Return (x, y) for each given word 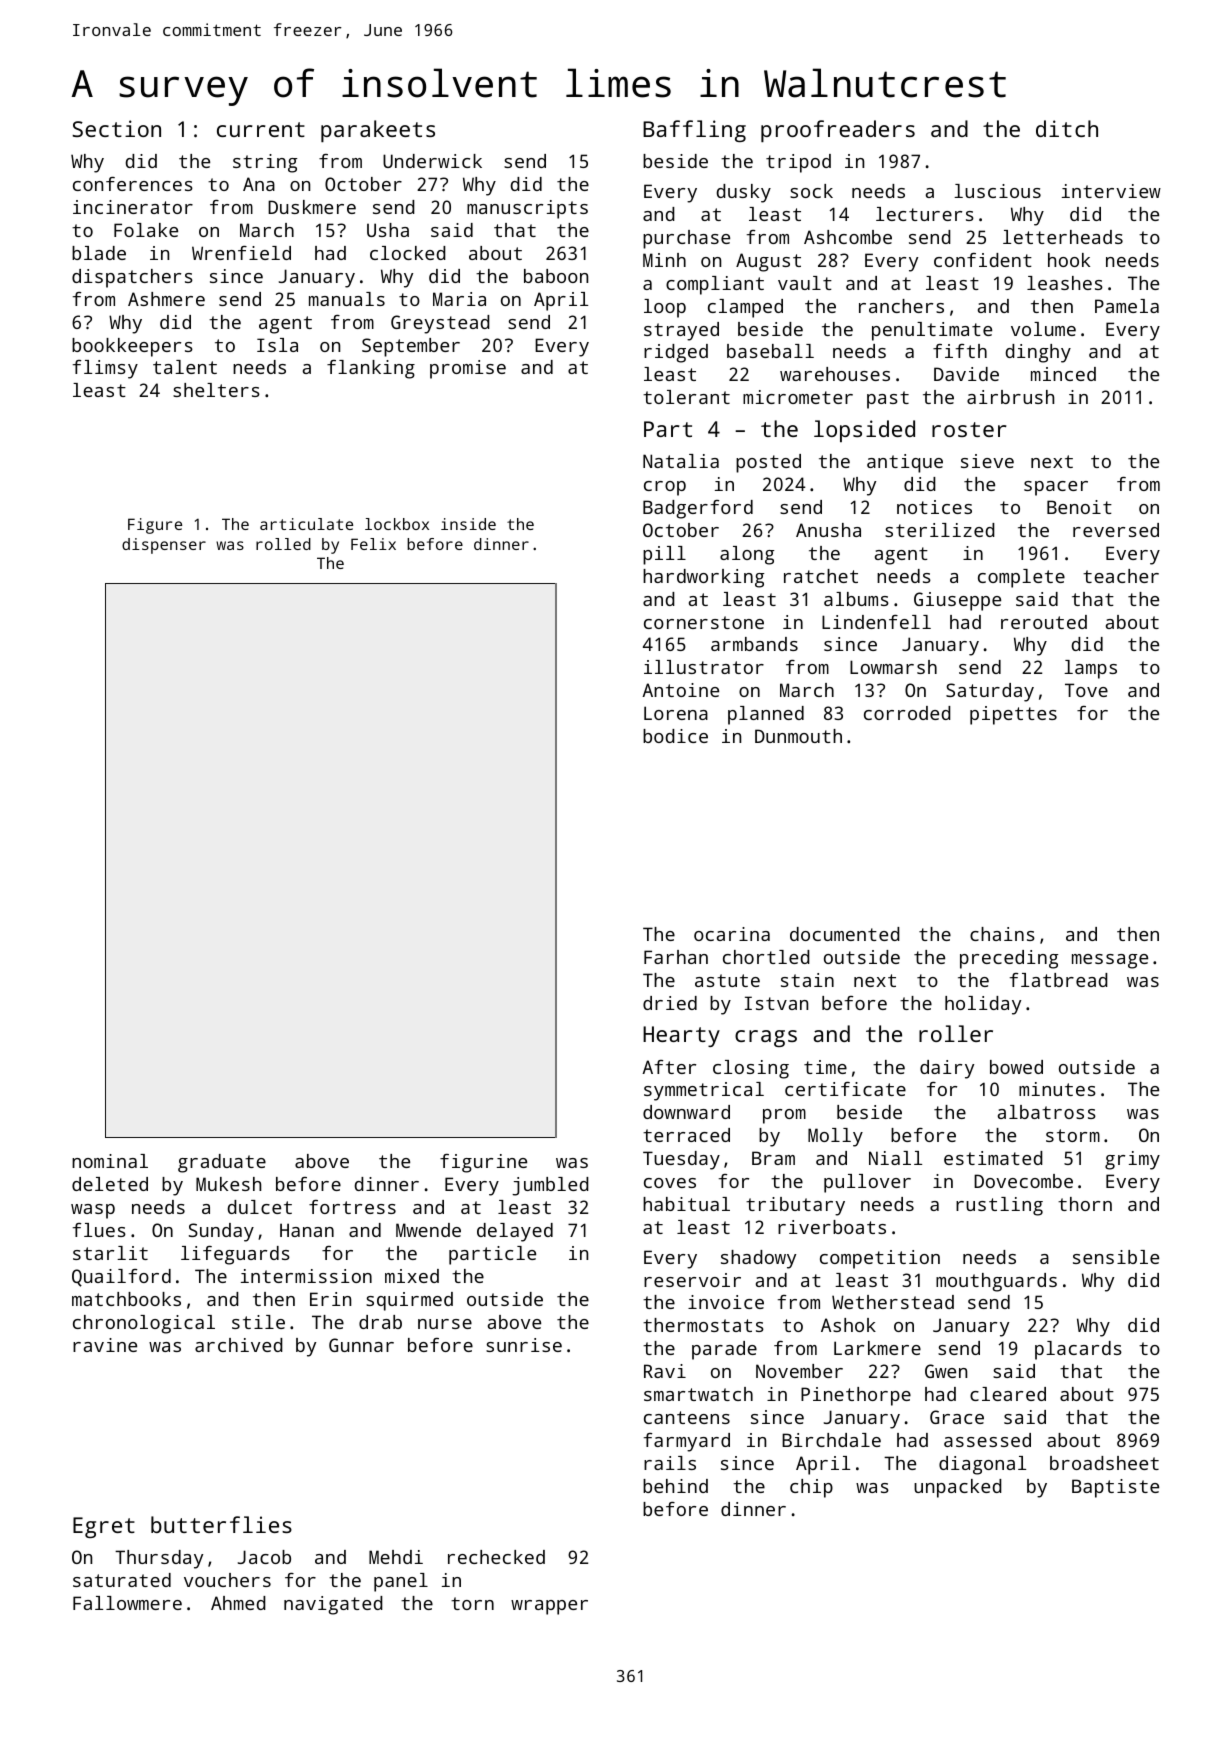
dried (670, 1003)
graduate (222, 1163)
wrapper (549, 1607)
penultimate (932, 331)
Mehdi (396, 1557)
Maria (459, 299)
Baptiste (1115, 1488)
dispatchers (132, 278)
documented (845, 934)
